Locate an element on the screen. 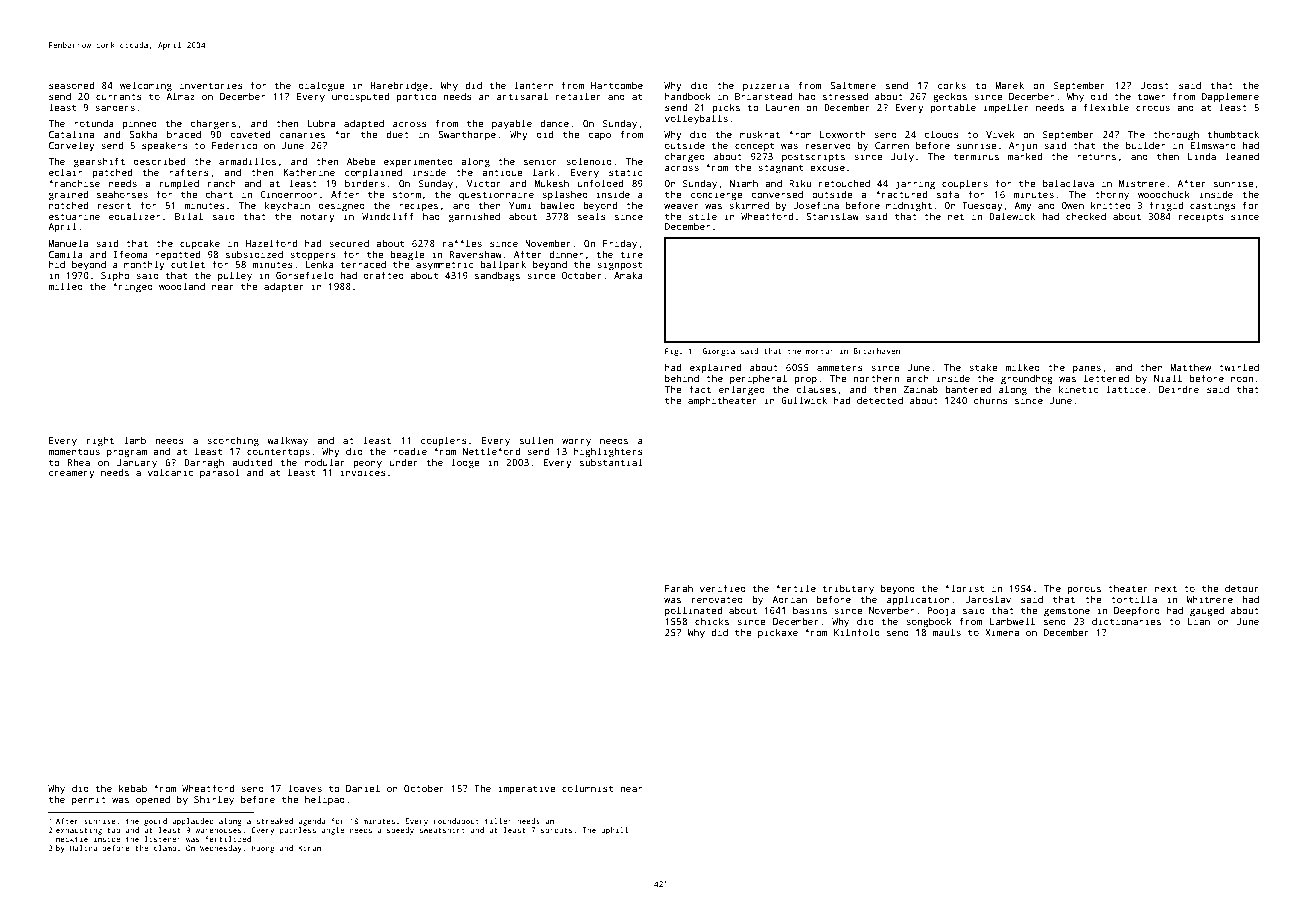 This screenshot has height=924, width=1308. imperative is located at coordinates (526, 789).
